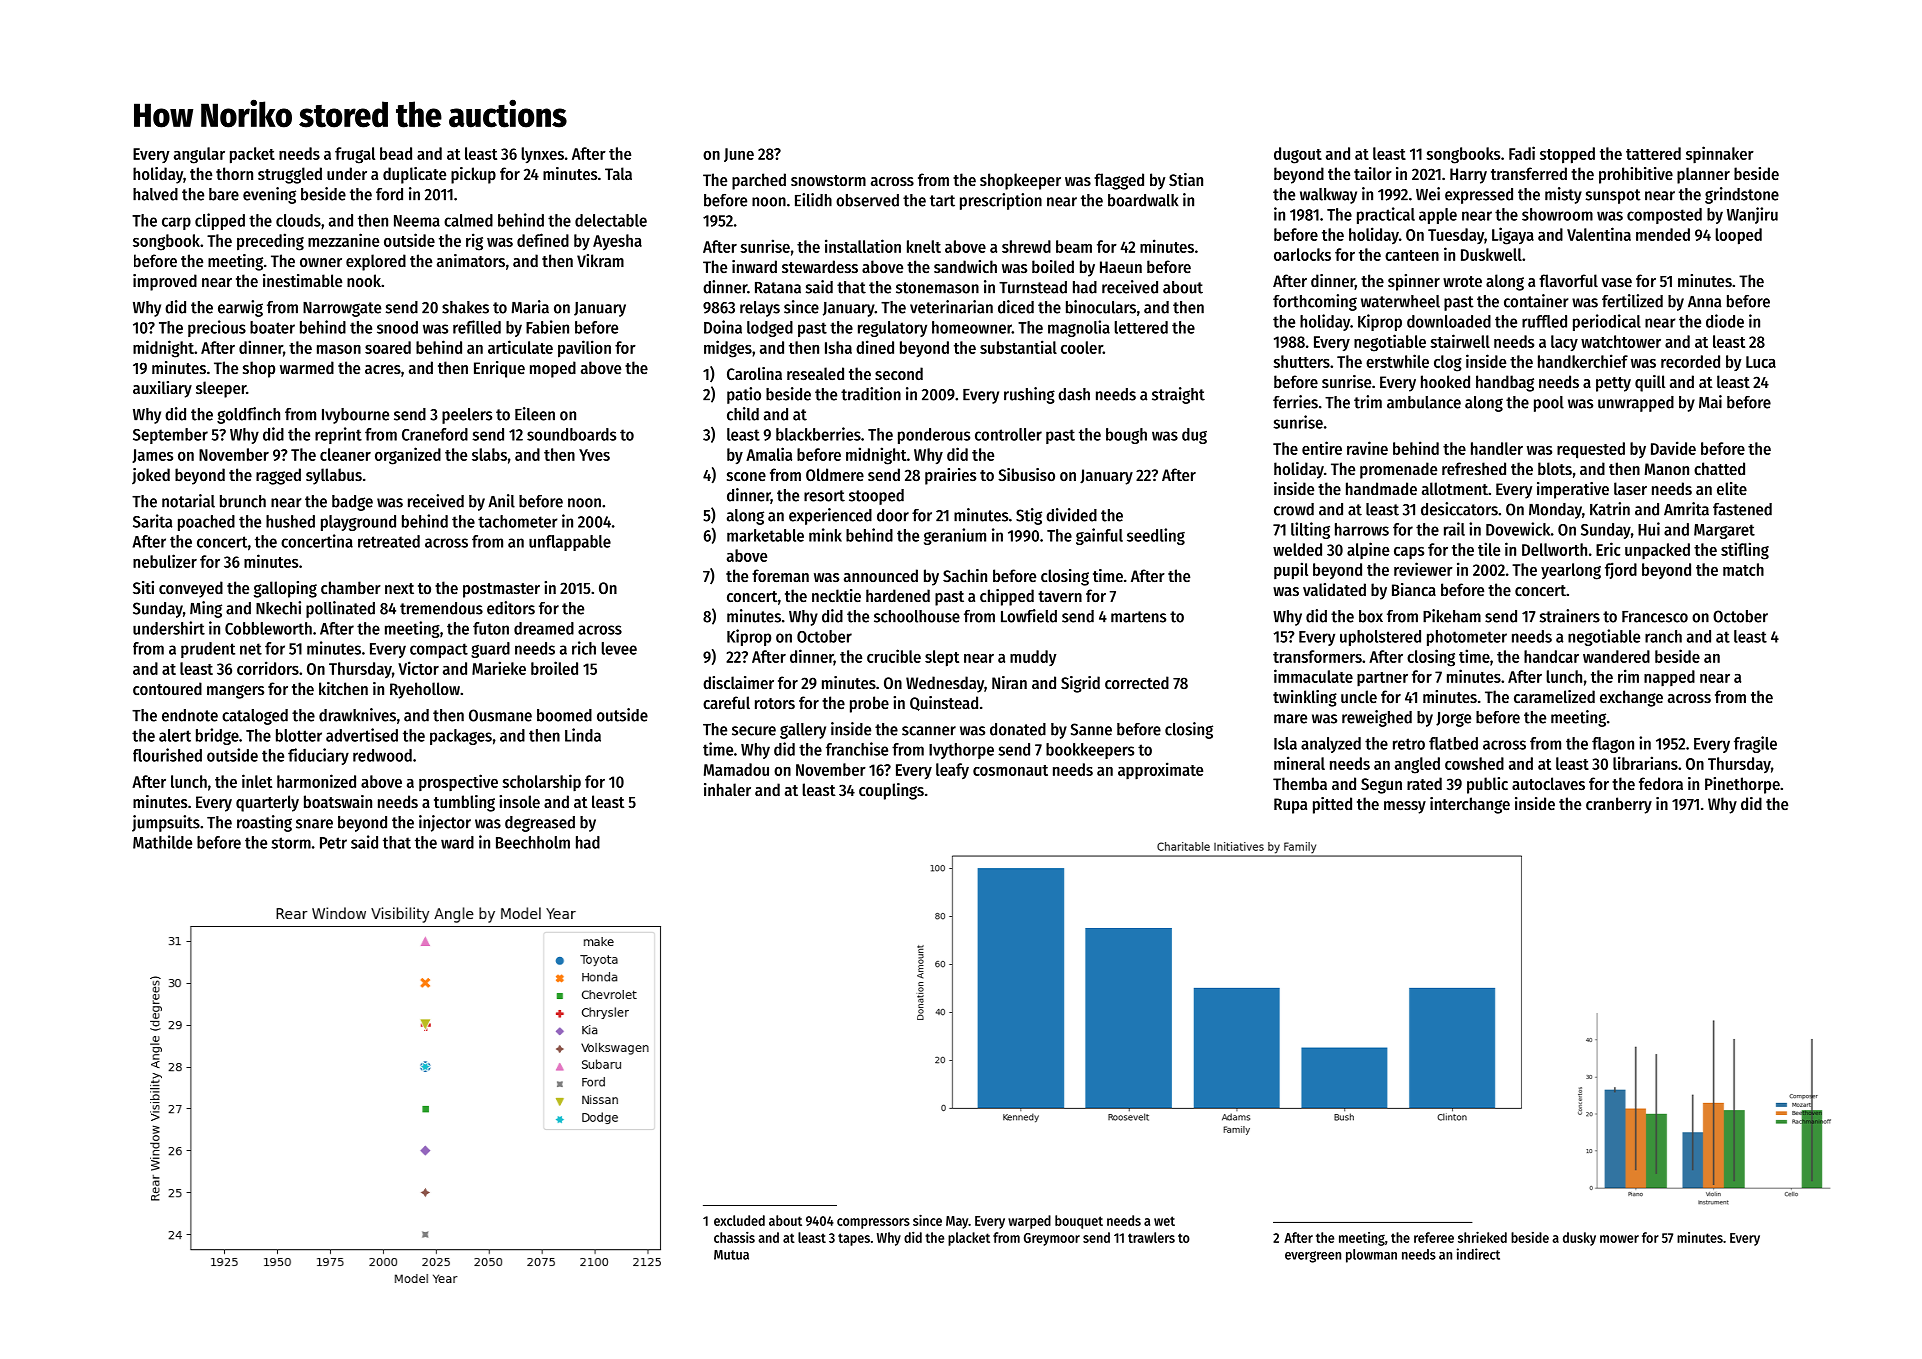 The image size is (1922, 1359). I want to click on Jorge, so click(1453, 719).
